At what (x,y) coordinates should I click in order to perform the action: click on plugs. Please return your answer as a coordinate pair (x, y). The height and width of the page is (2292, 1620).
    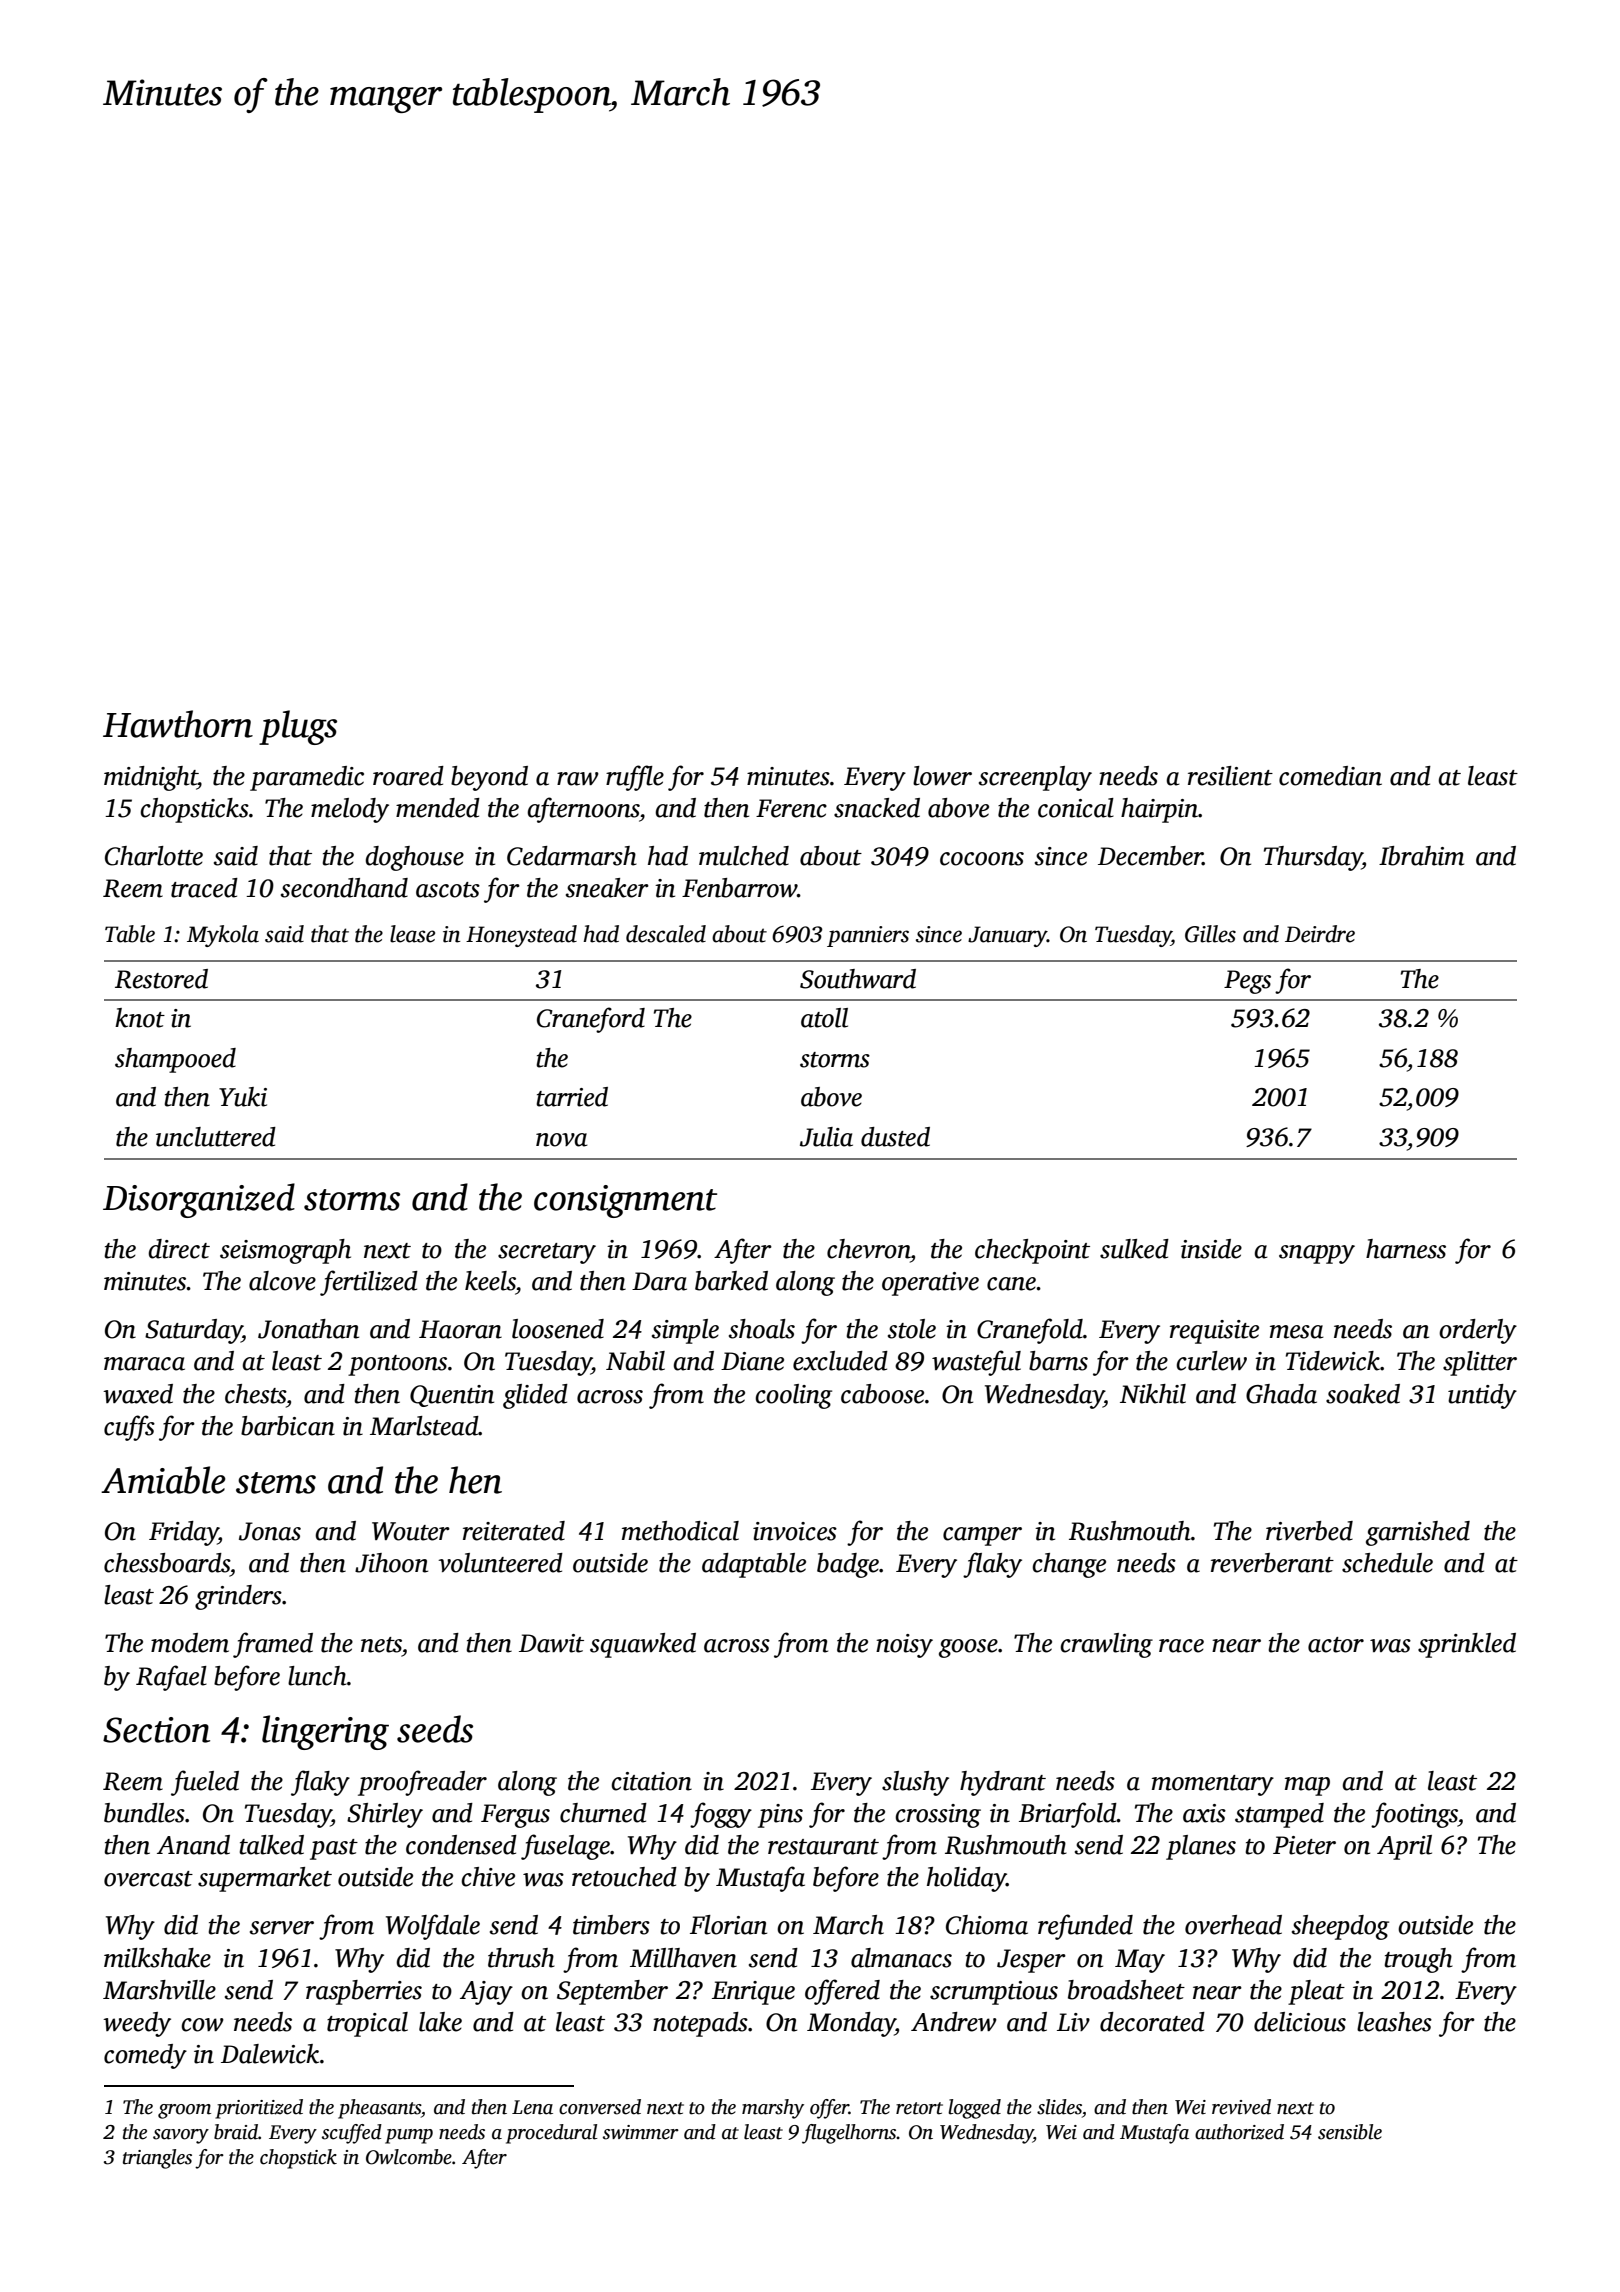
    Looking at the image, I should click on (298, 727).
